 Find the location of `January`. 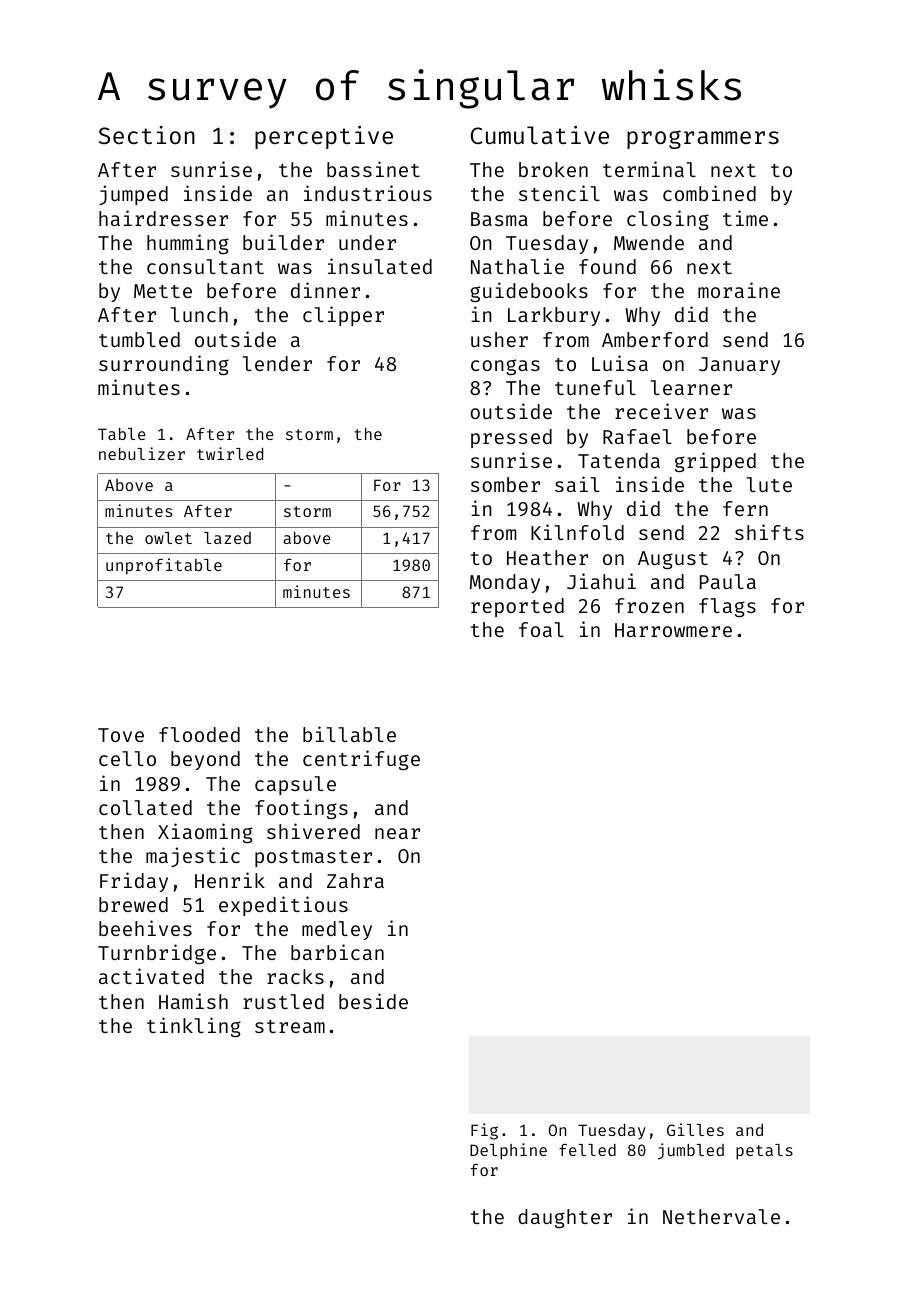

January is located at coordinates (739, 366).
